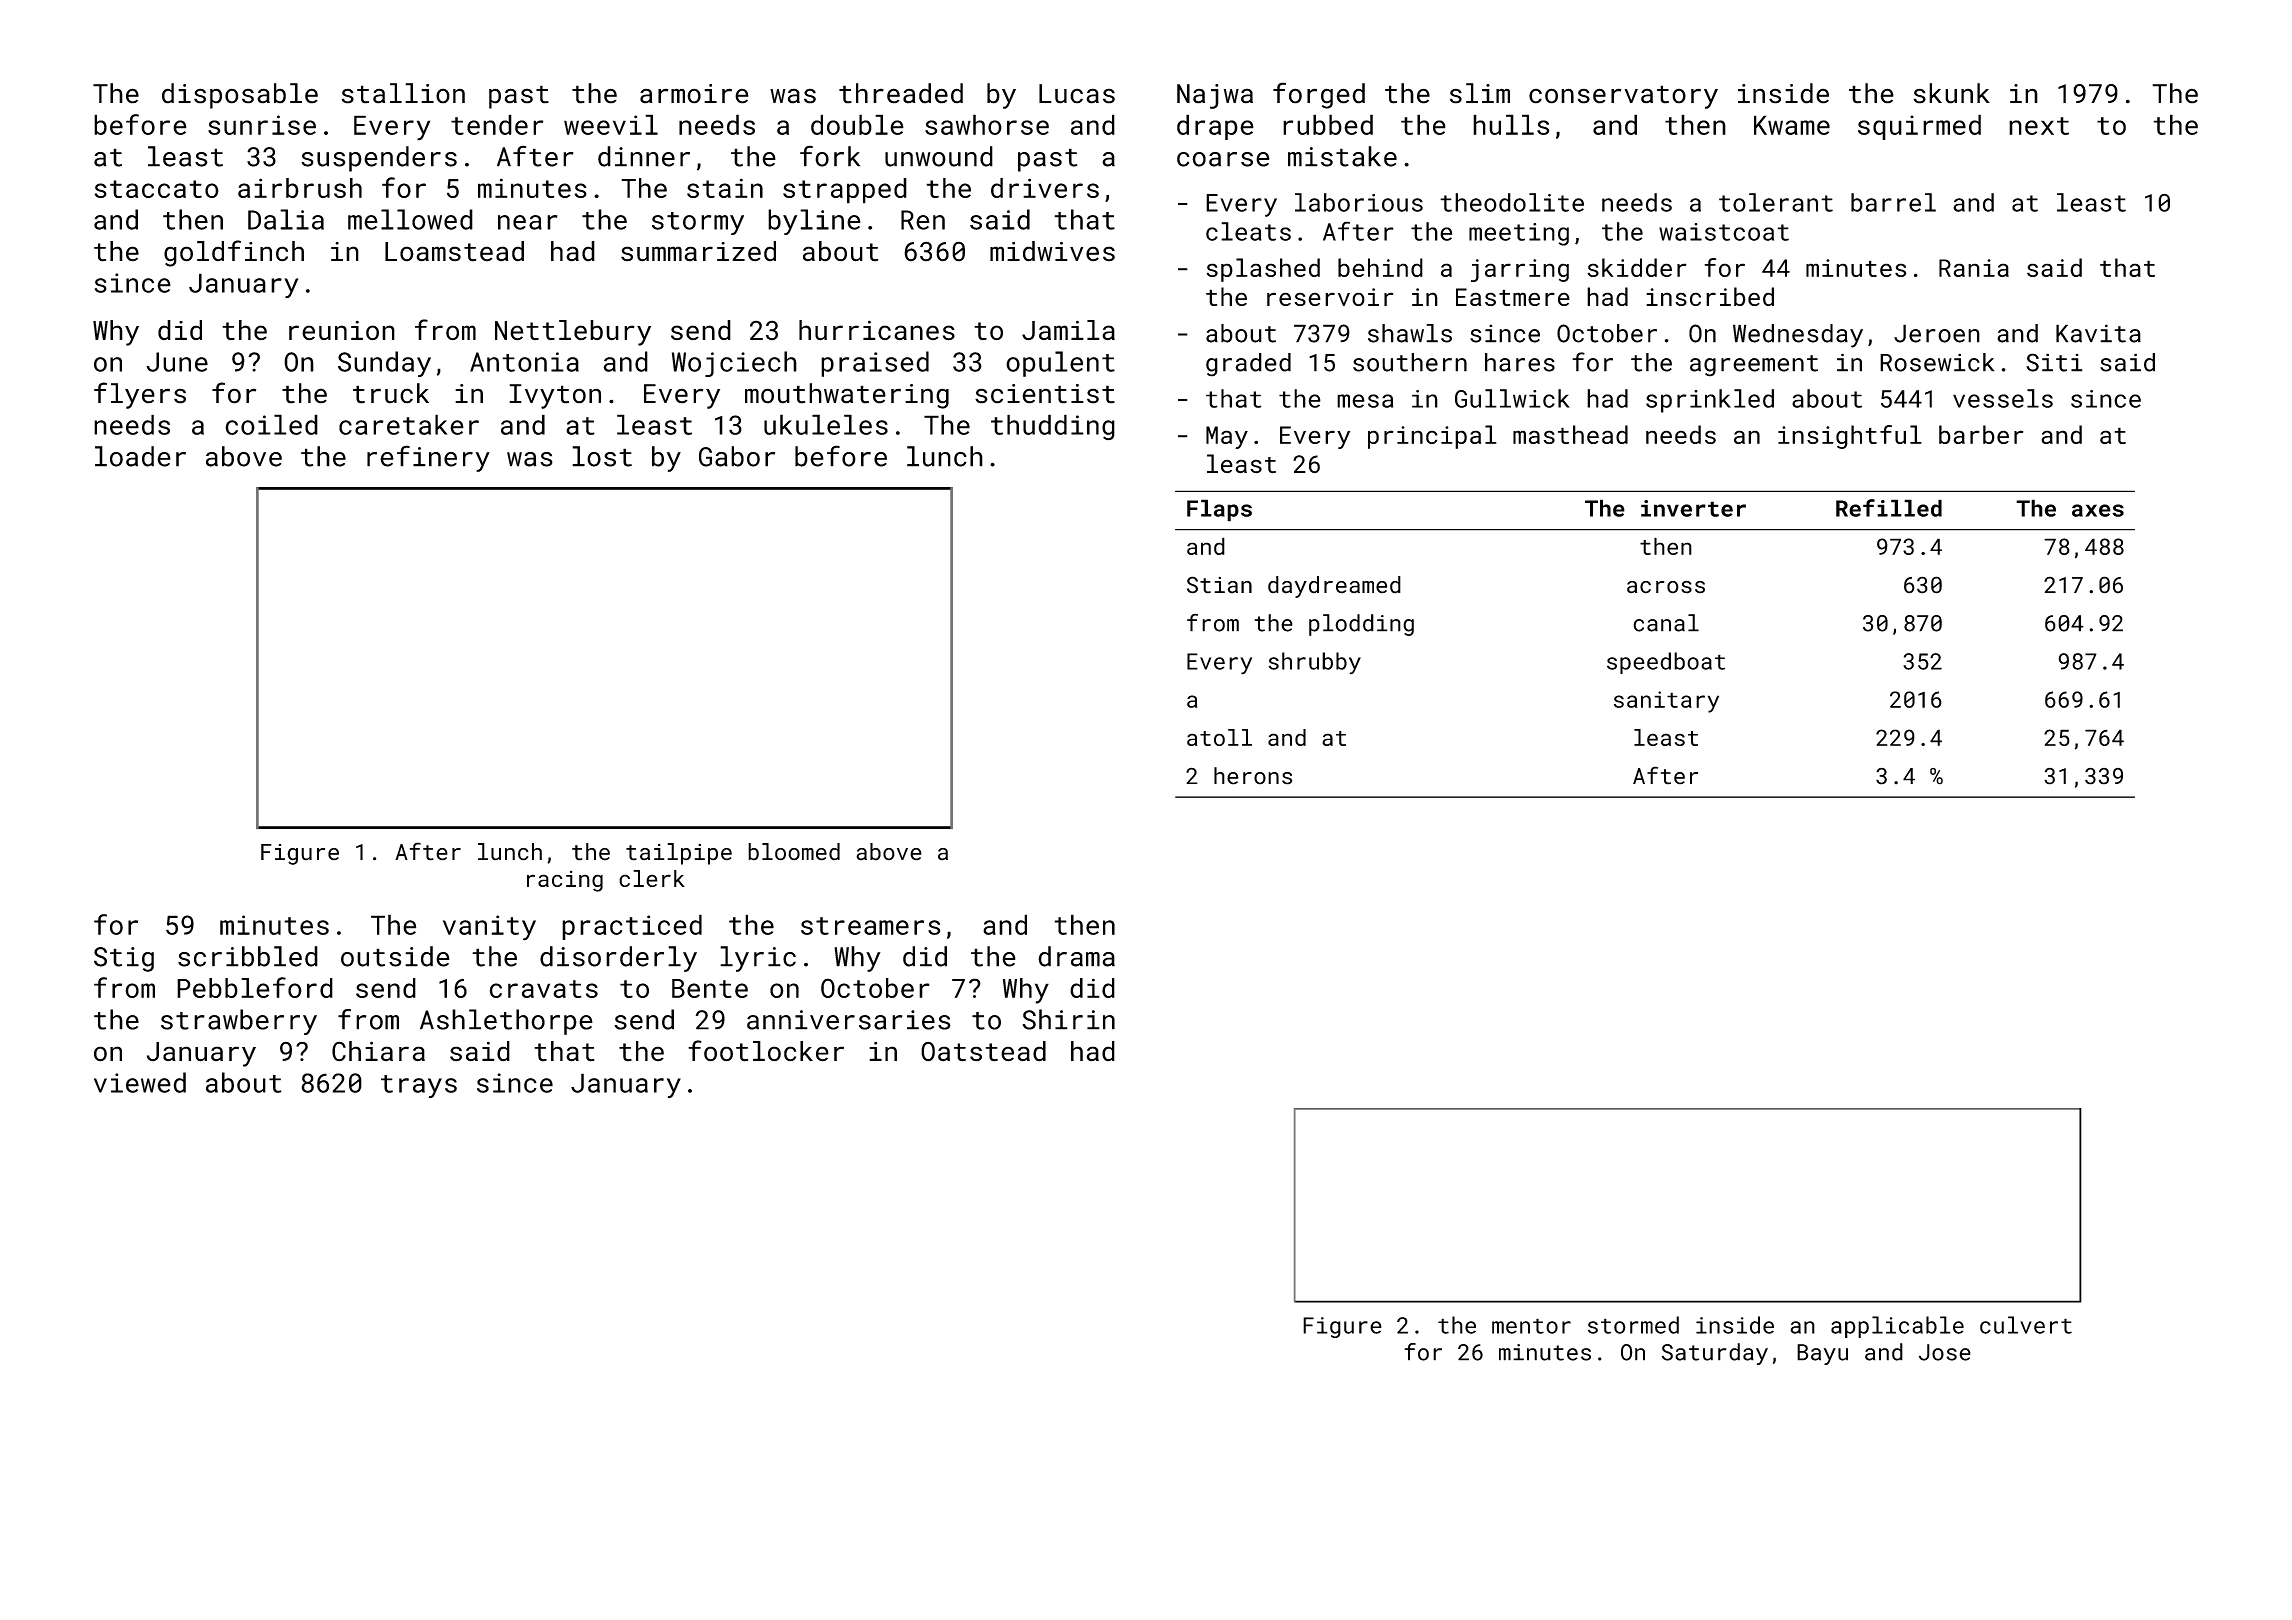 The height and width of the screenshot is (1620, 2292). Describe the element at coordinates (140, 456) in the screenshot. I see `loader` at that location.
